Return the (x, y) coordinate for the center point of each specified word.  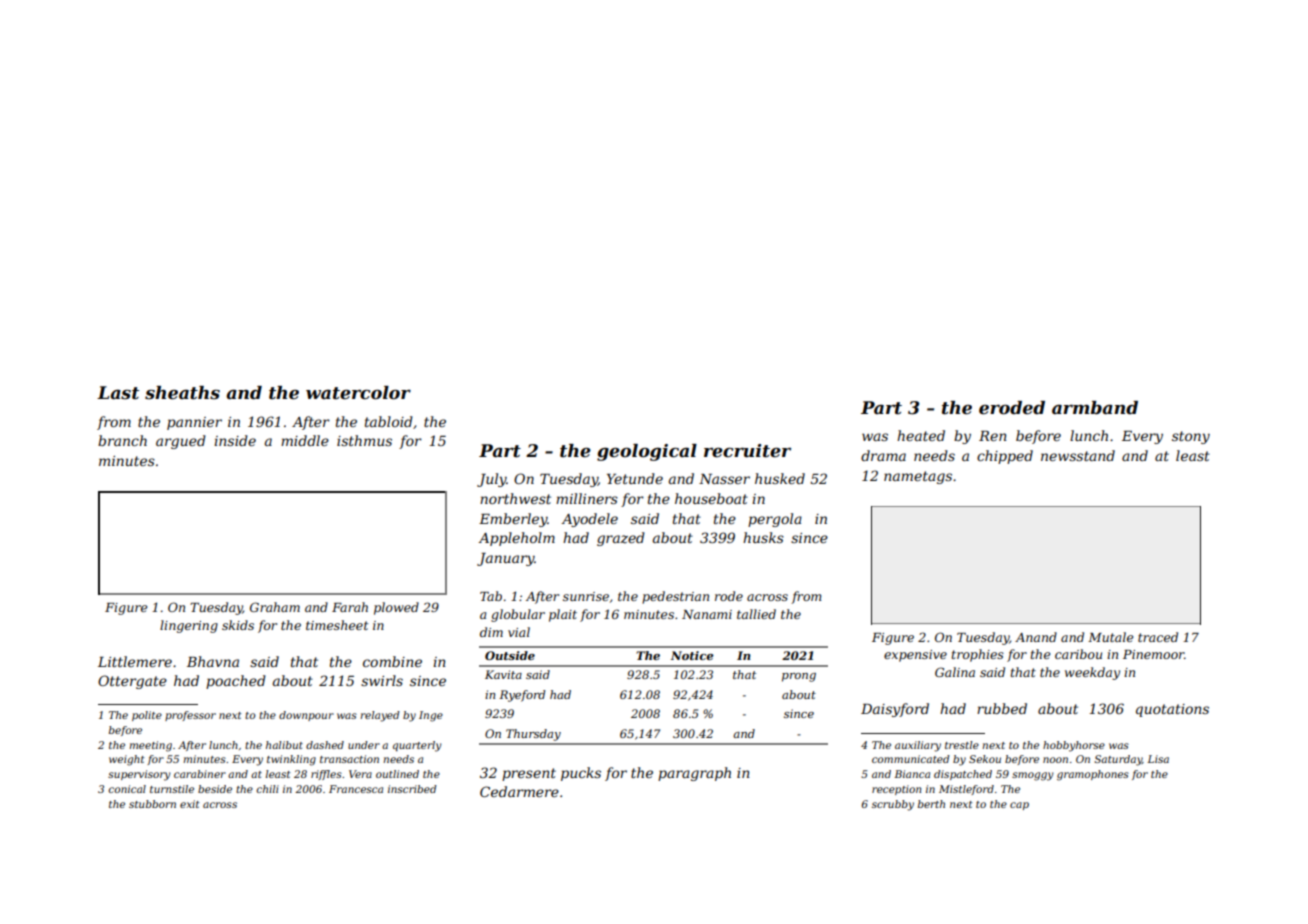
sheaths (182, 393)
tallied (756, 614)
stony (1191, 437)
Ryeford (522, 696)
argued (181, 442)
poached (236, 682)
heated (921, 435)
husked (780, 478)
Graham (275, 607)
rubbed (1002, 708)
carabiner (200, 774)
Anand (1036, 637)
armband (1095, 408)
